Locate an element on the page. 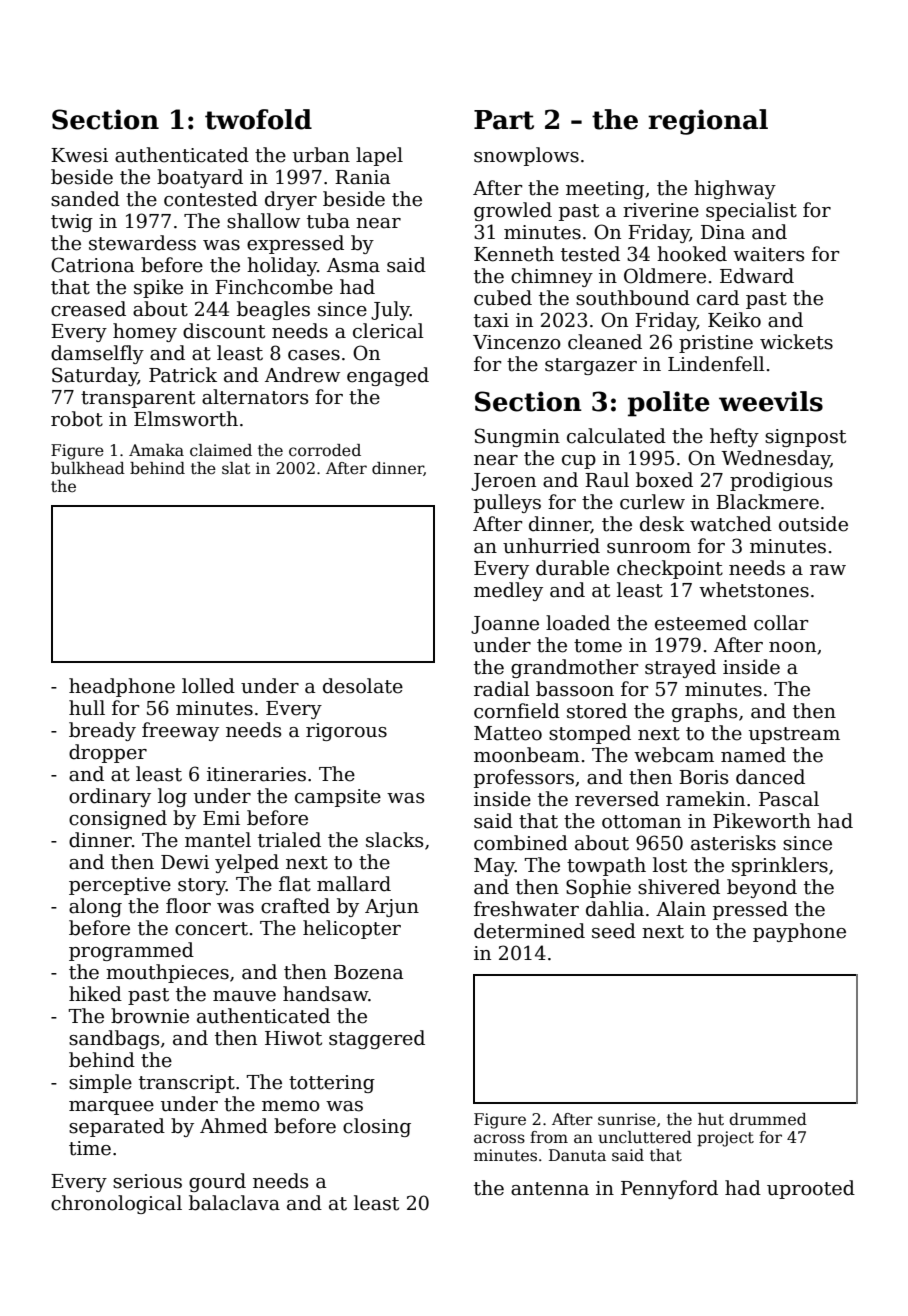 This page has width=908, height=1316. slat is located at coordinates (236, 468).
